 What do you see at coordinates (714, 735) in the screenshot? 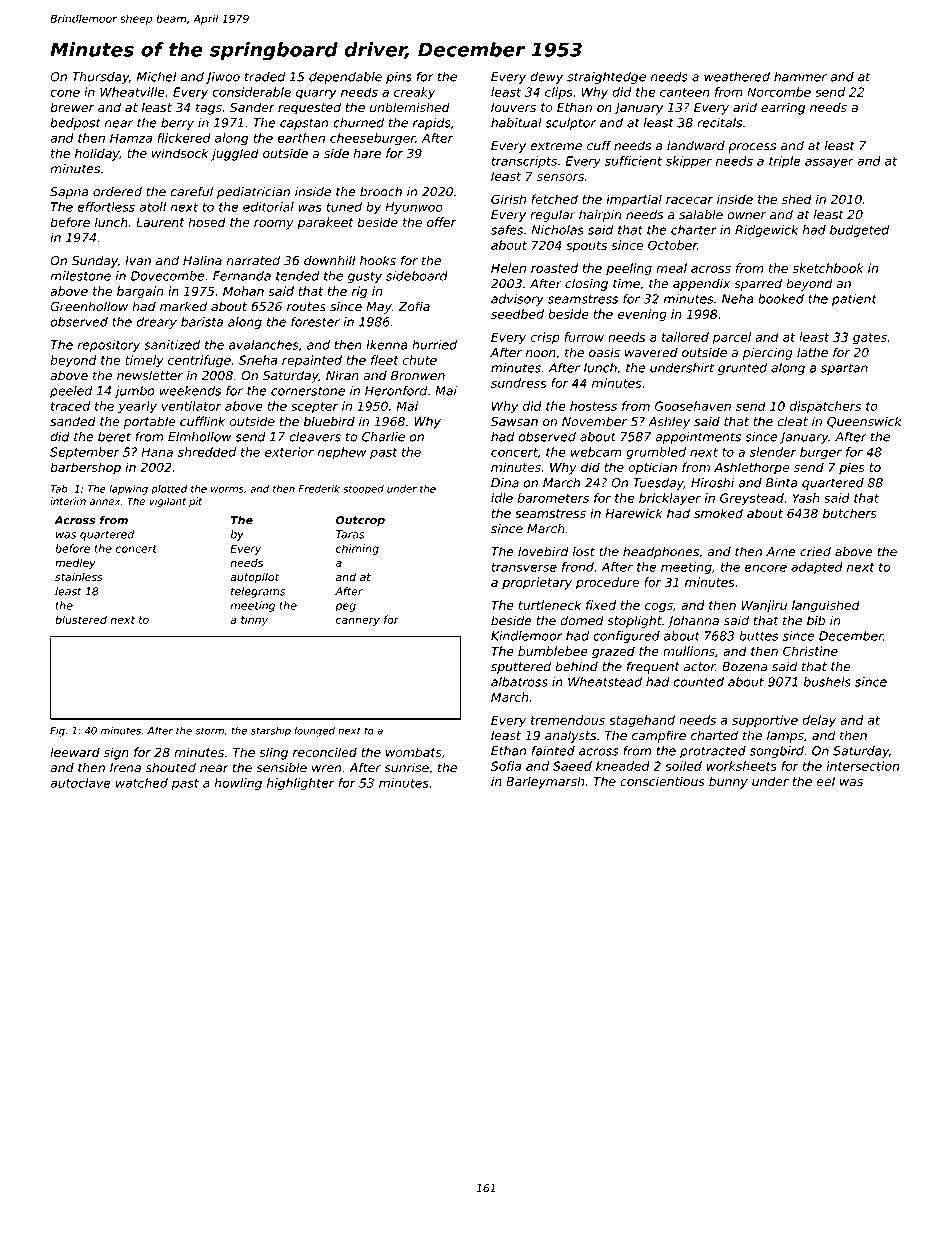
I see `charted` at bounding box center [714, 735].
